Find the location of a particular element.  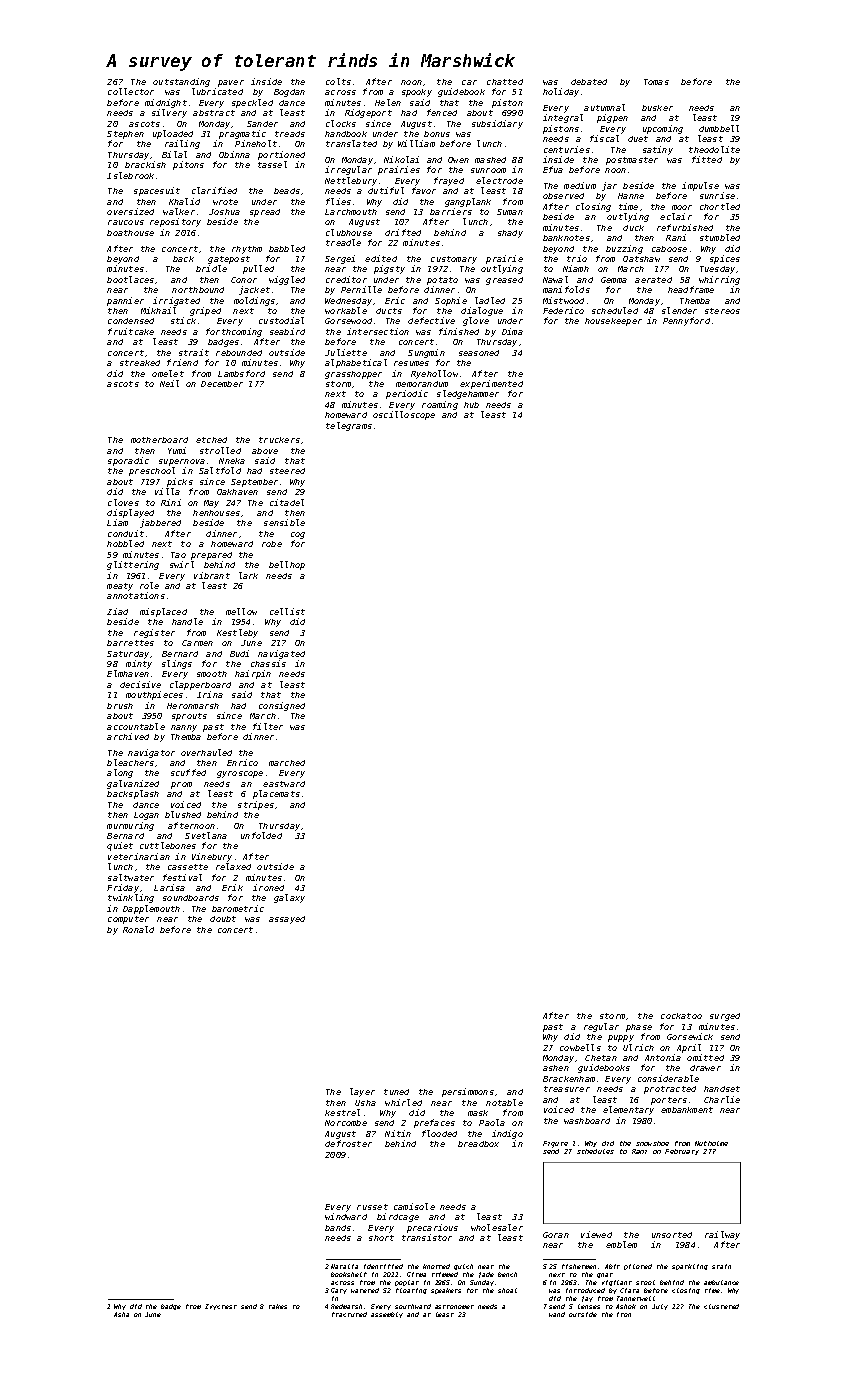

hairpin is located at coordinates (253, 674).
